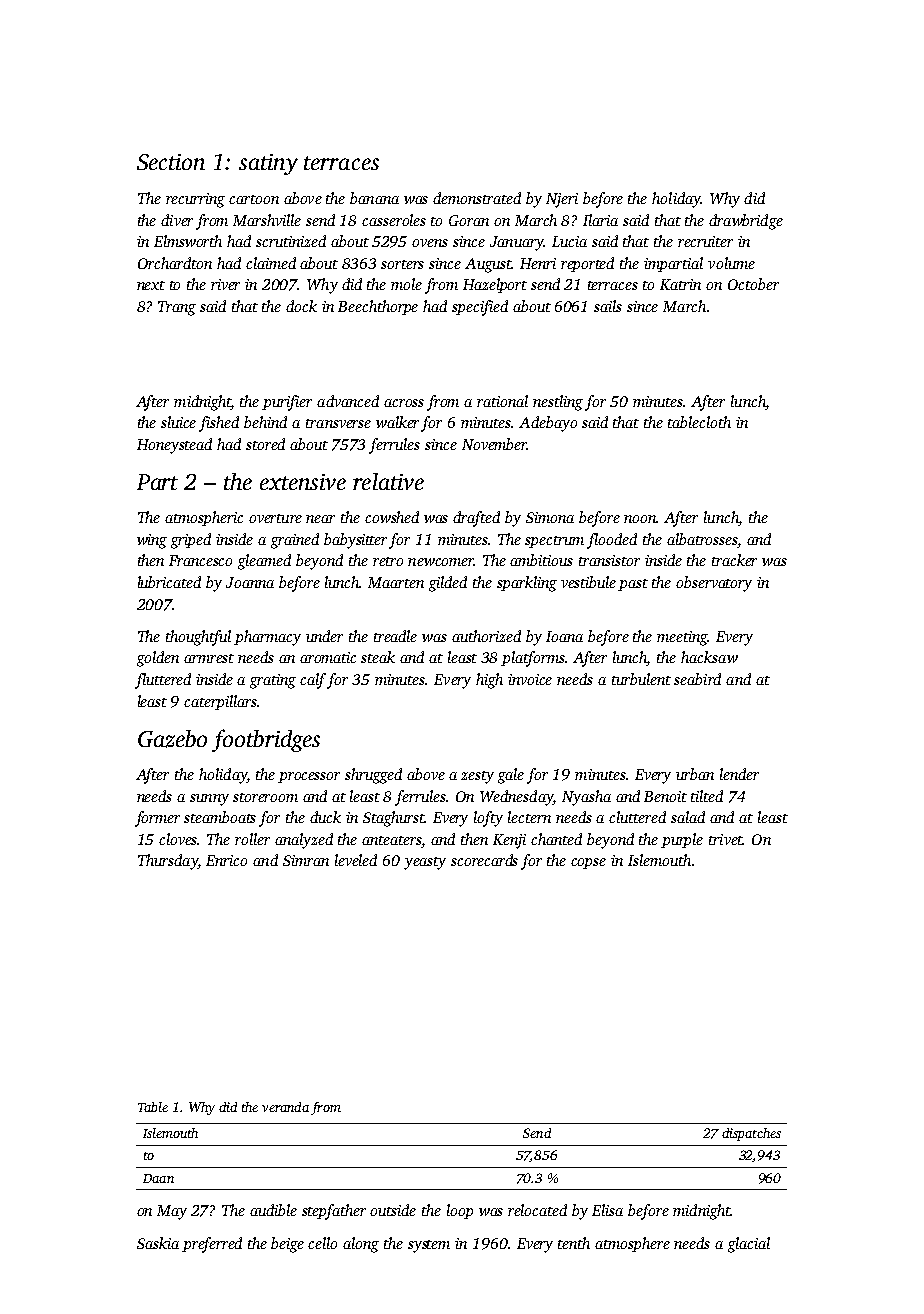 The width and height of the image is (924, 1314). Describe the element at coordinates (562, 200) in the image. I see `Njeri` at that location.
